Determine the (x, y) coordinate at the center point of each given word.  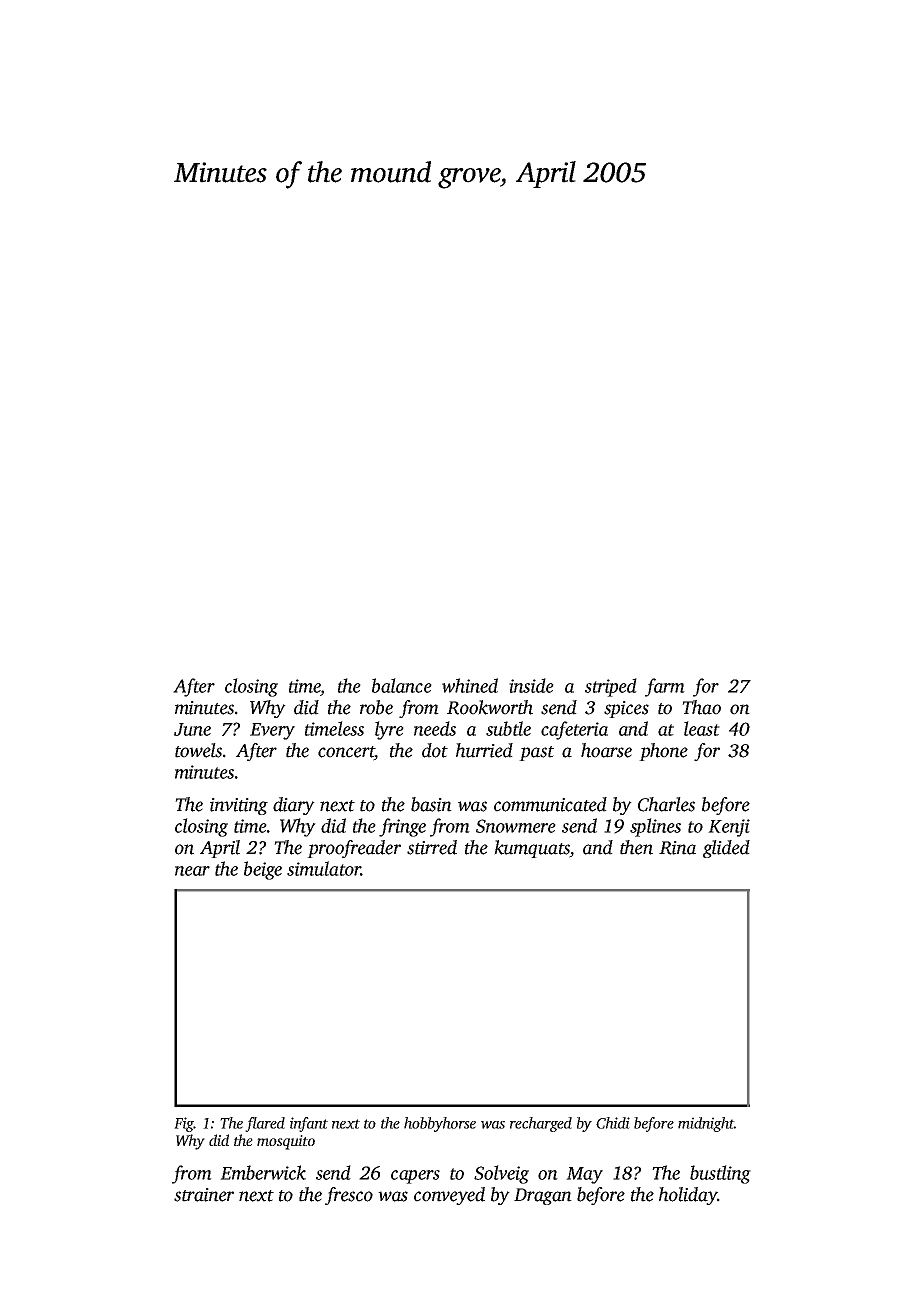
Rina (677, 848)
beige (263, 870)
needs (435, 728)
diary (294, 806)
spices (626, 709)
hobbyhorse (440, 1124)
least (702, 728)
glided (726, 849)
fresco (349, 1196)
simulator (324, 868)
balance (402, 685)
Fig (184, 1124)
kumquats (532, 849)
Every (272, 731)
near (192, 871)
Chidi (613, 1123)
